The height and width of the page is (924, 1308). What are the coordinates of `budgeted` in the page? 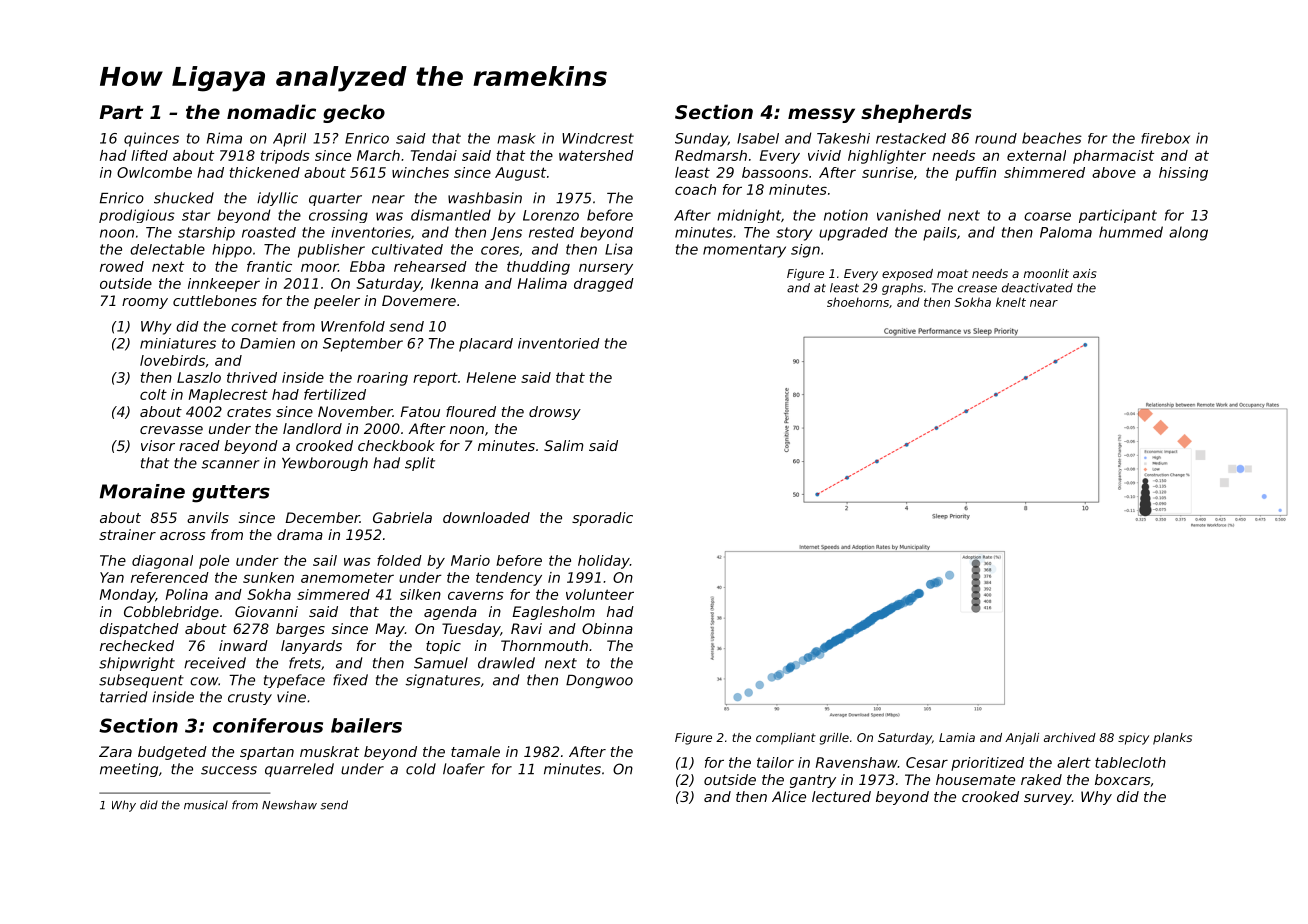 It's located at (172, 753).
